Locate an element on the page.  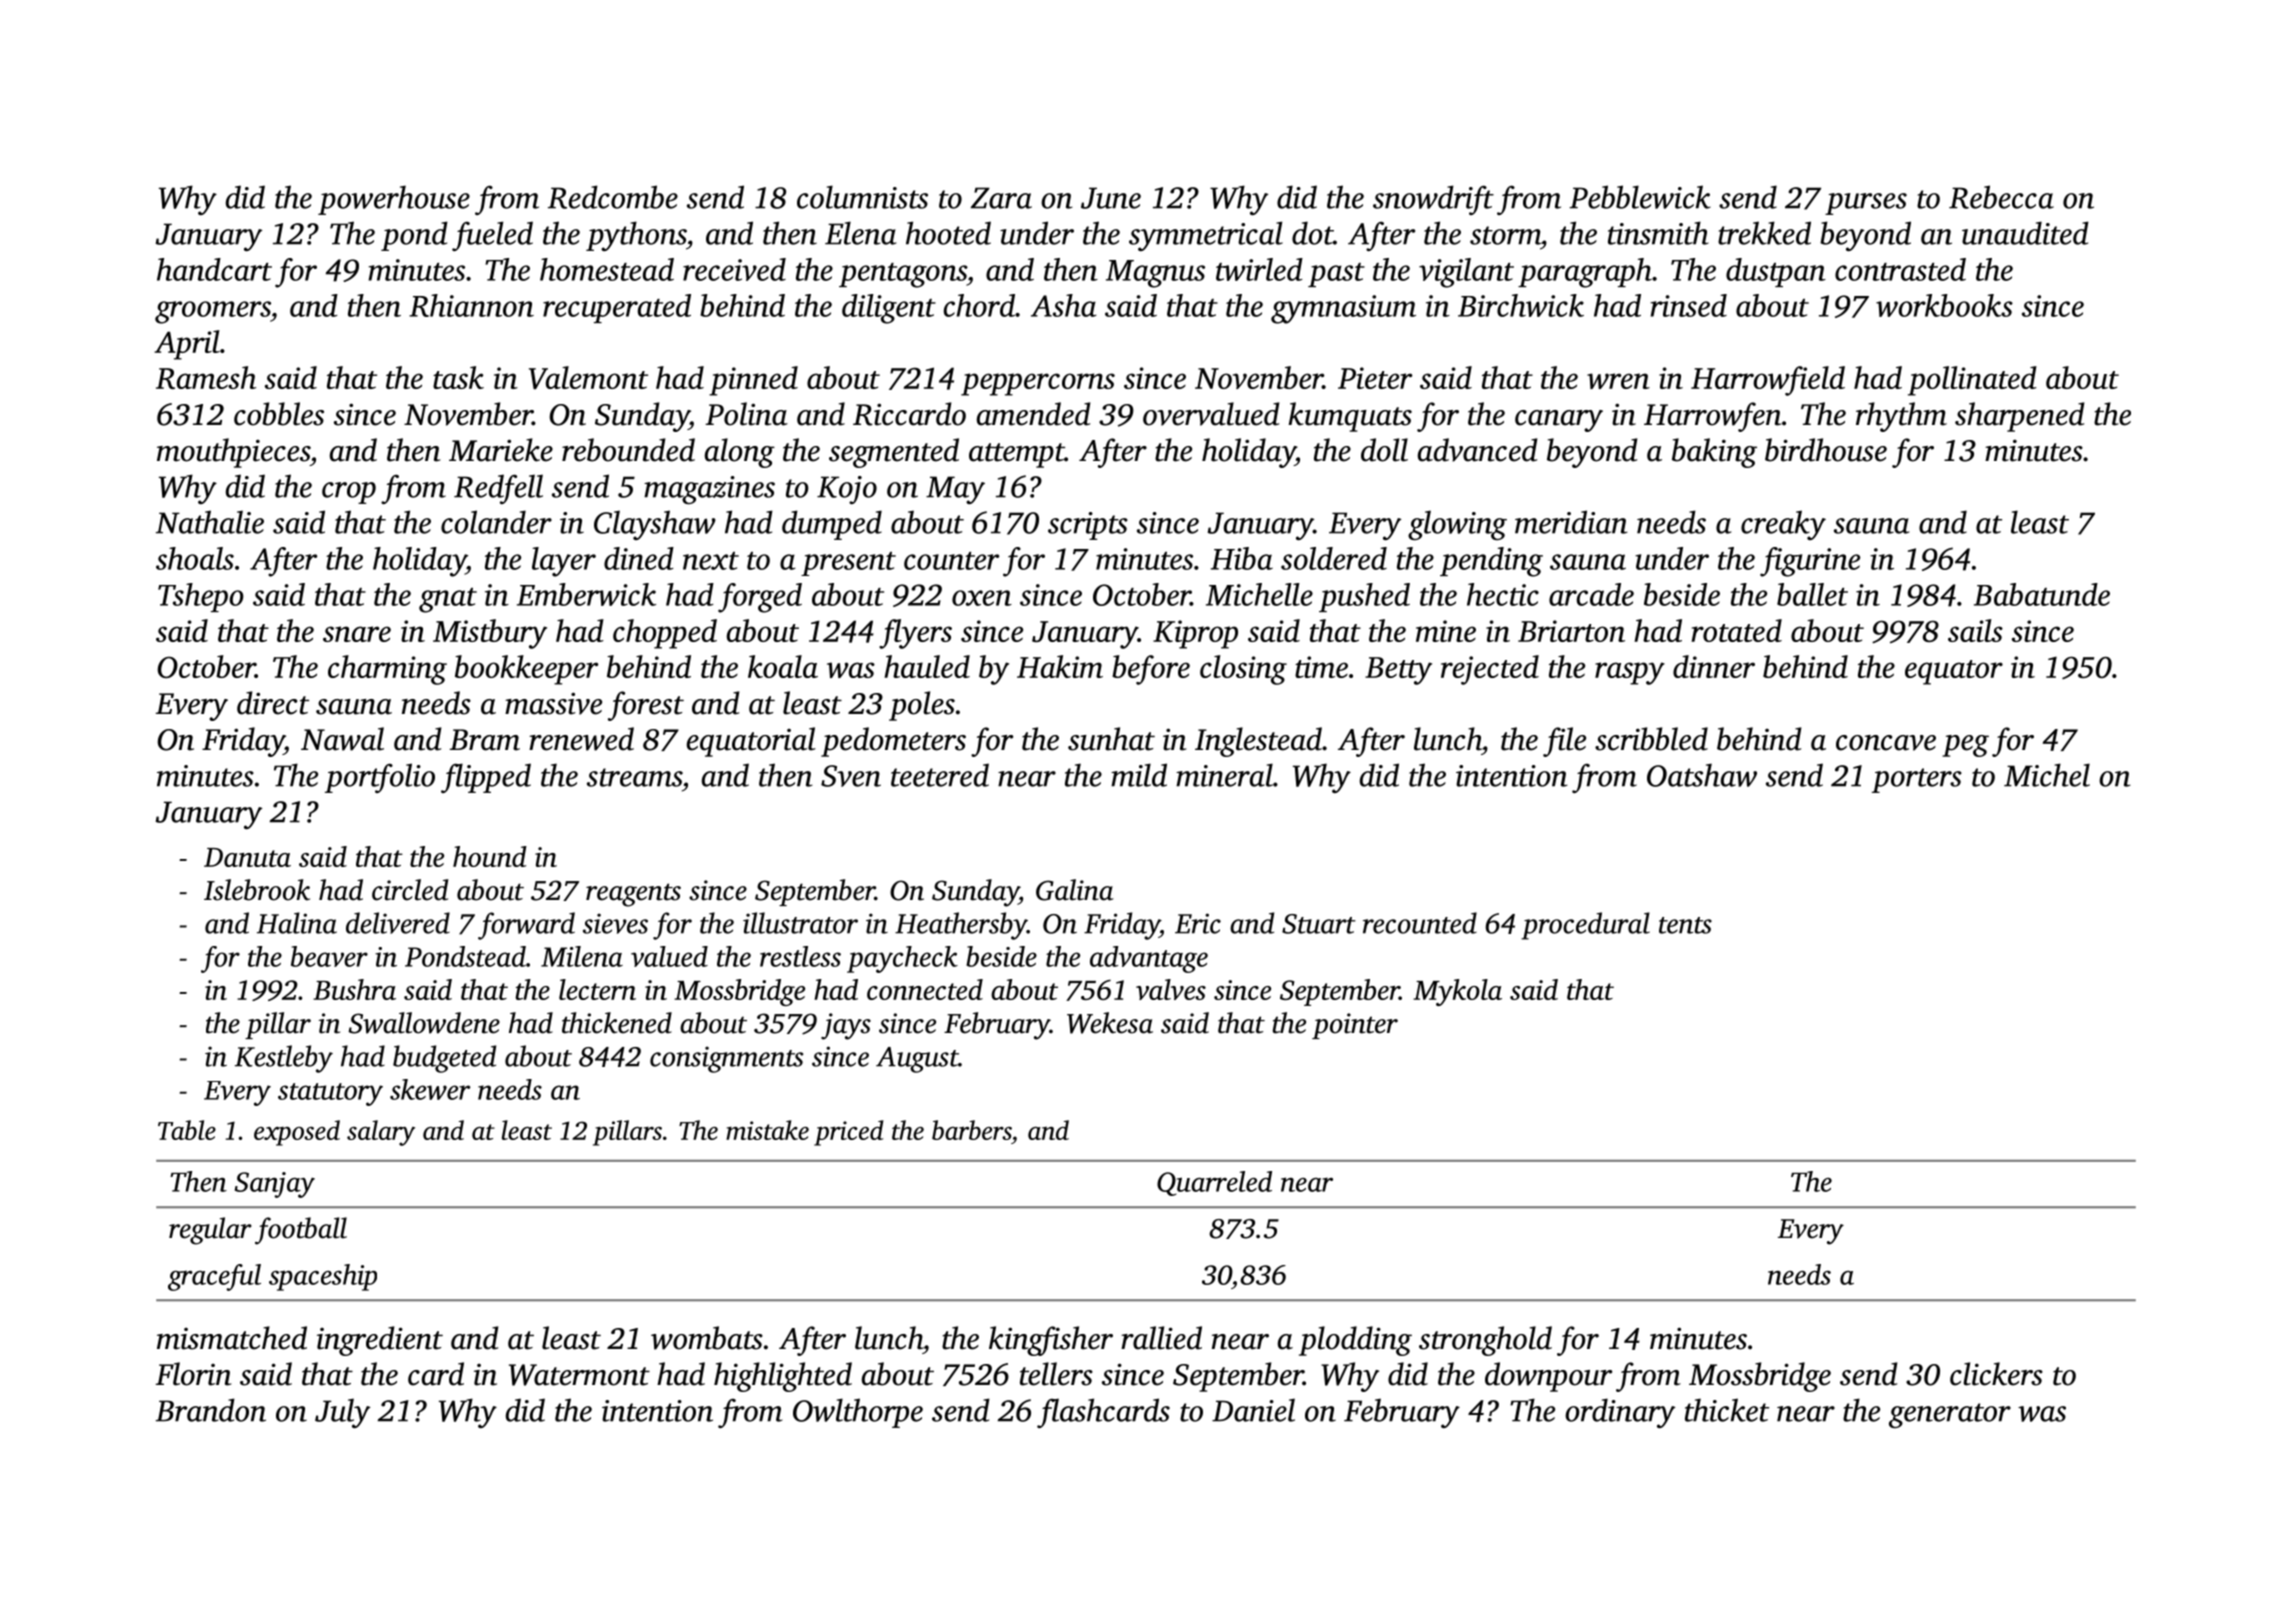
powerhouse is located at coordinates (394, 200).
